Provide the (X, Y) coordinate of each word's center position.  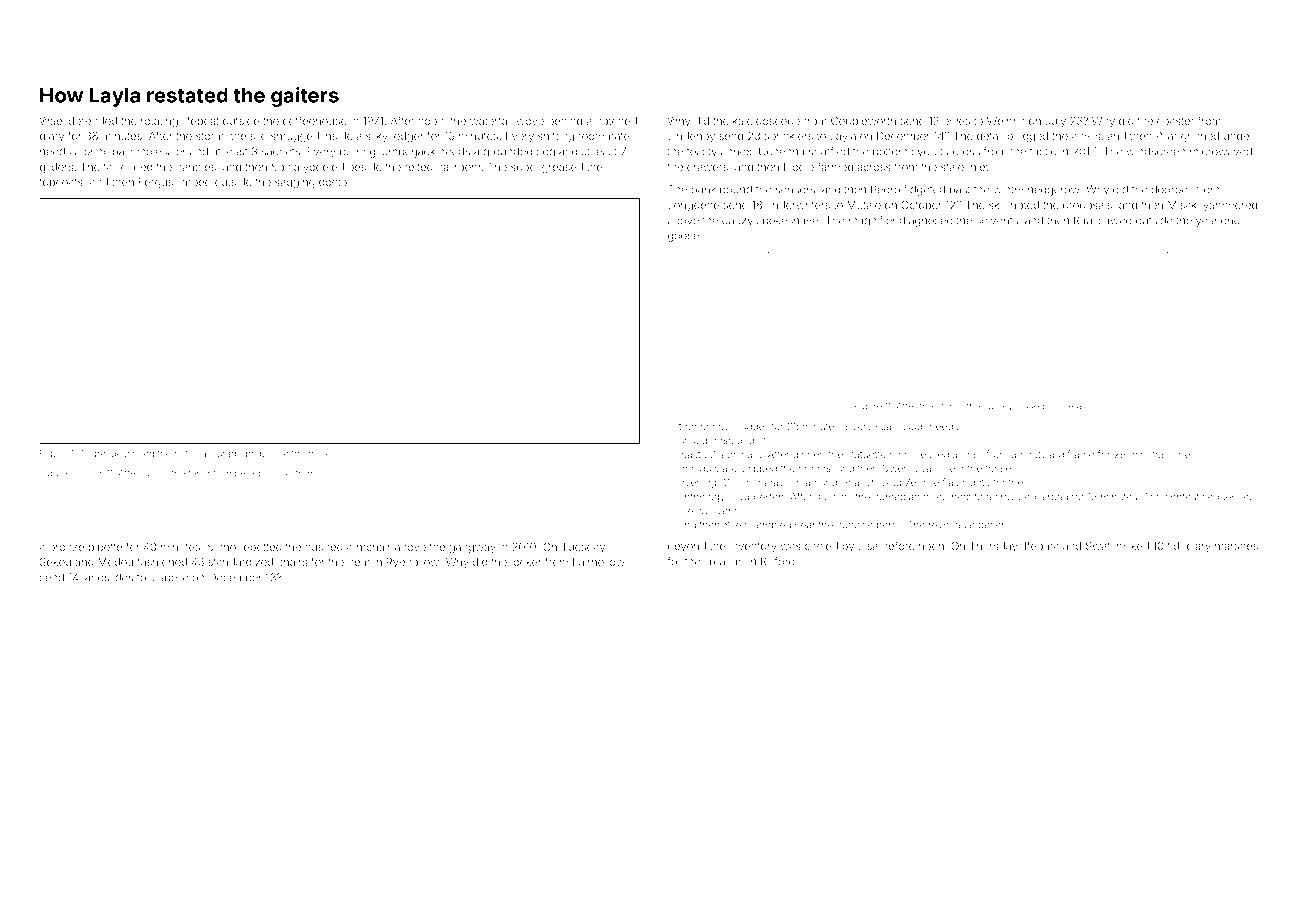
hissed (1030, 406)
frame (1081, 454)
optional (191, 454)
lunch (154, 473)
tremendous (707, 426)
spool (524, 168)
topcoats (61, 183)
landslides (108, 577)
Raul (1084, 220)
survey (998, 408)
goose (683, 237)
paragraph (234, 454)
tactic (1043, 151)
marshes (1236, 546)
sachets (280, 152)
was (791, 547)
